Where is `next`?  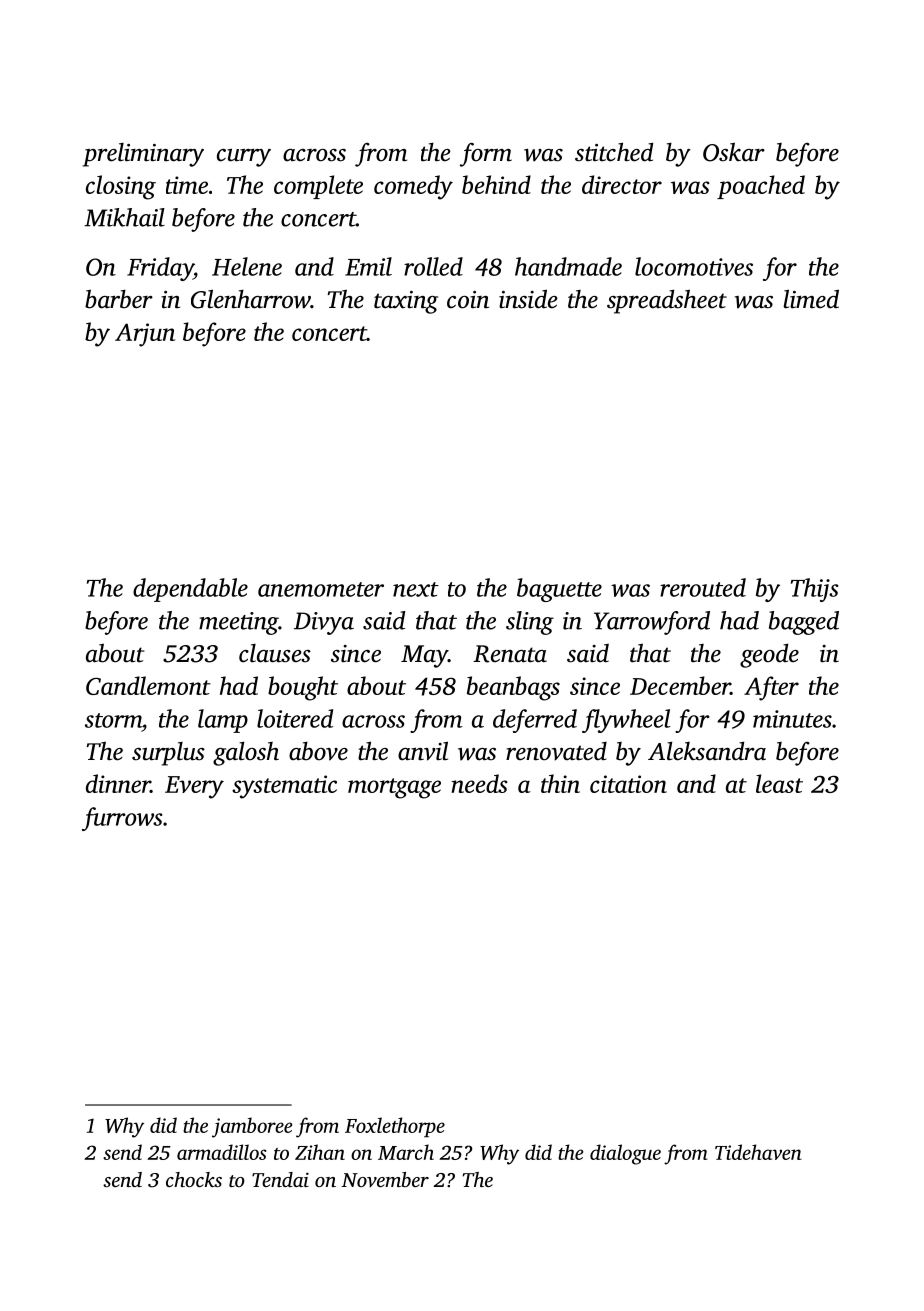
next is located at coordinates (416, 589).
